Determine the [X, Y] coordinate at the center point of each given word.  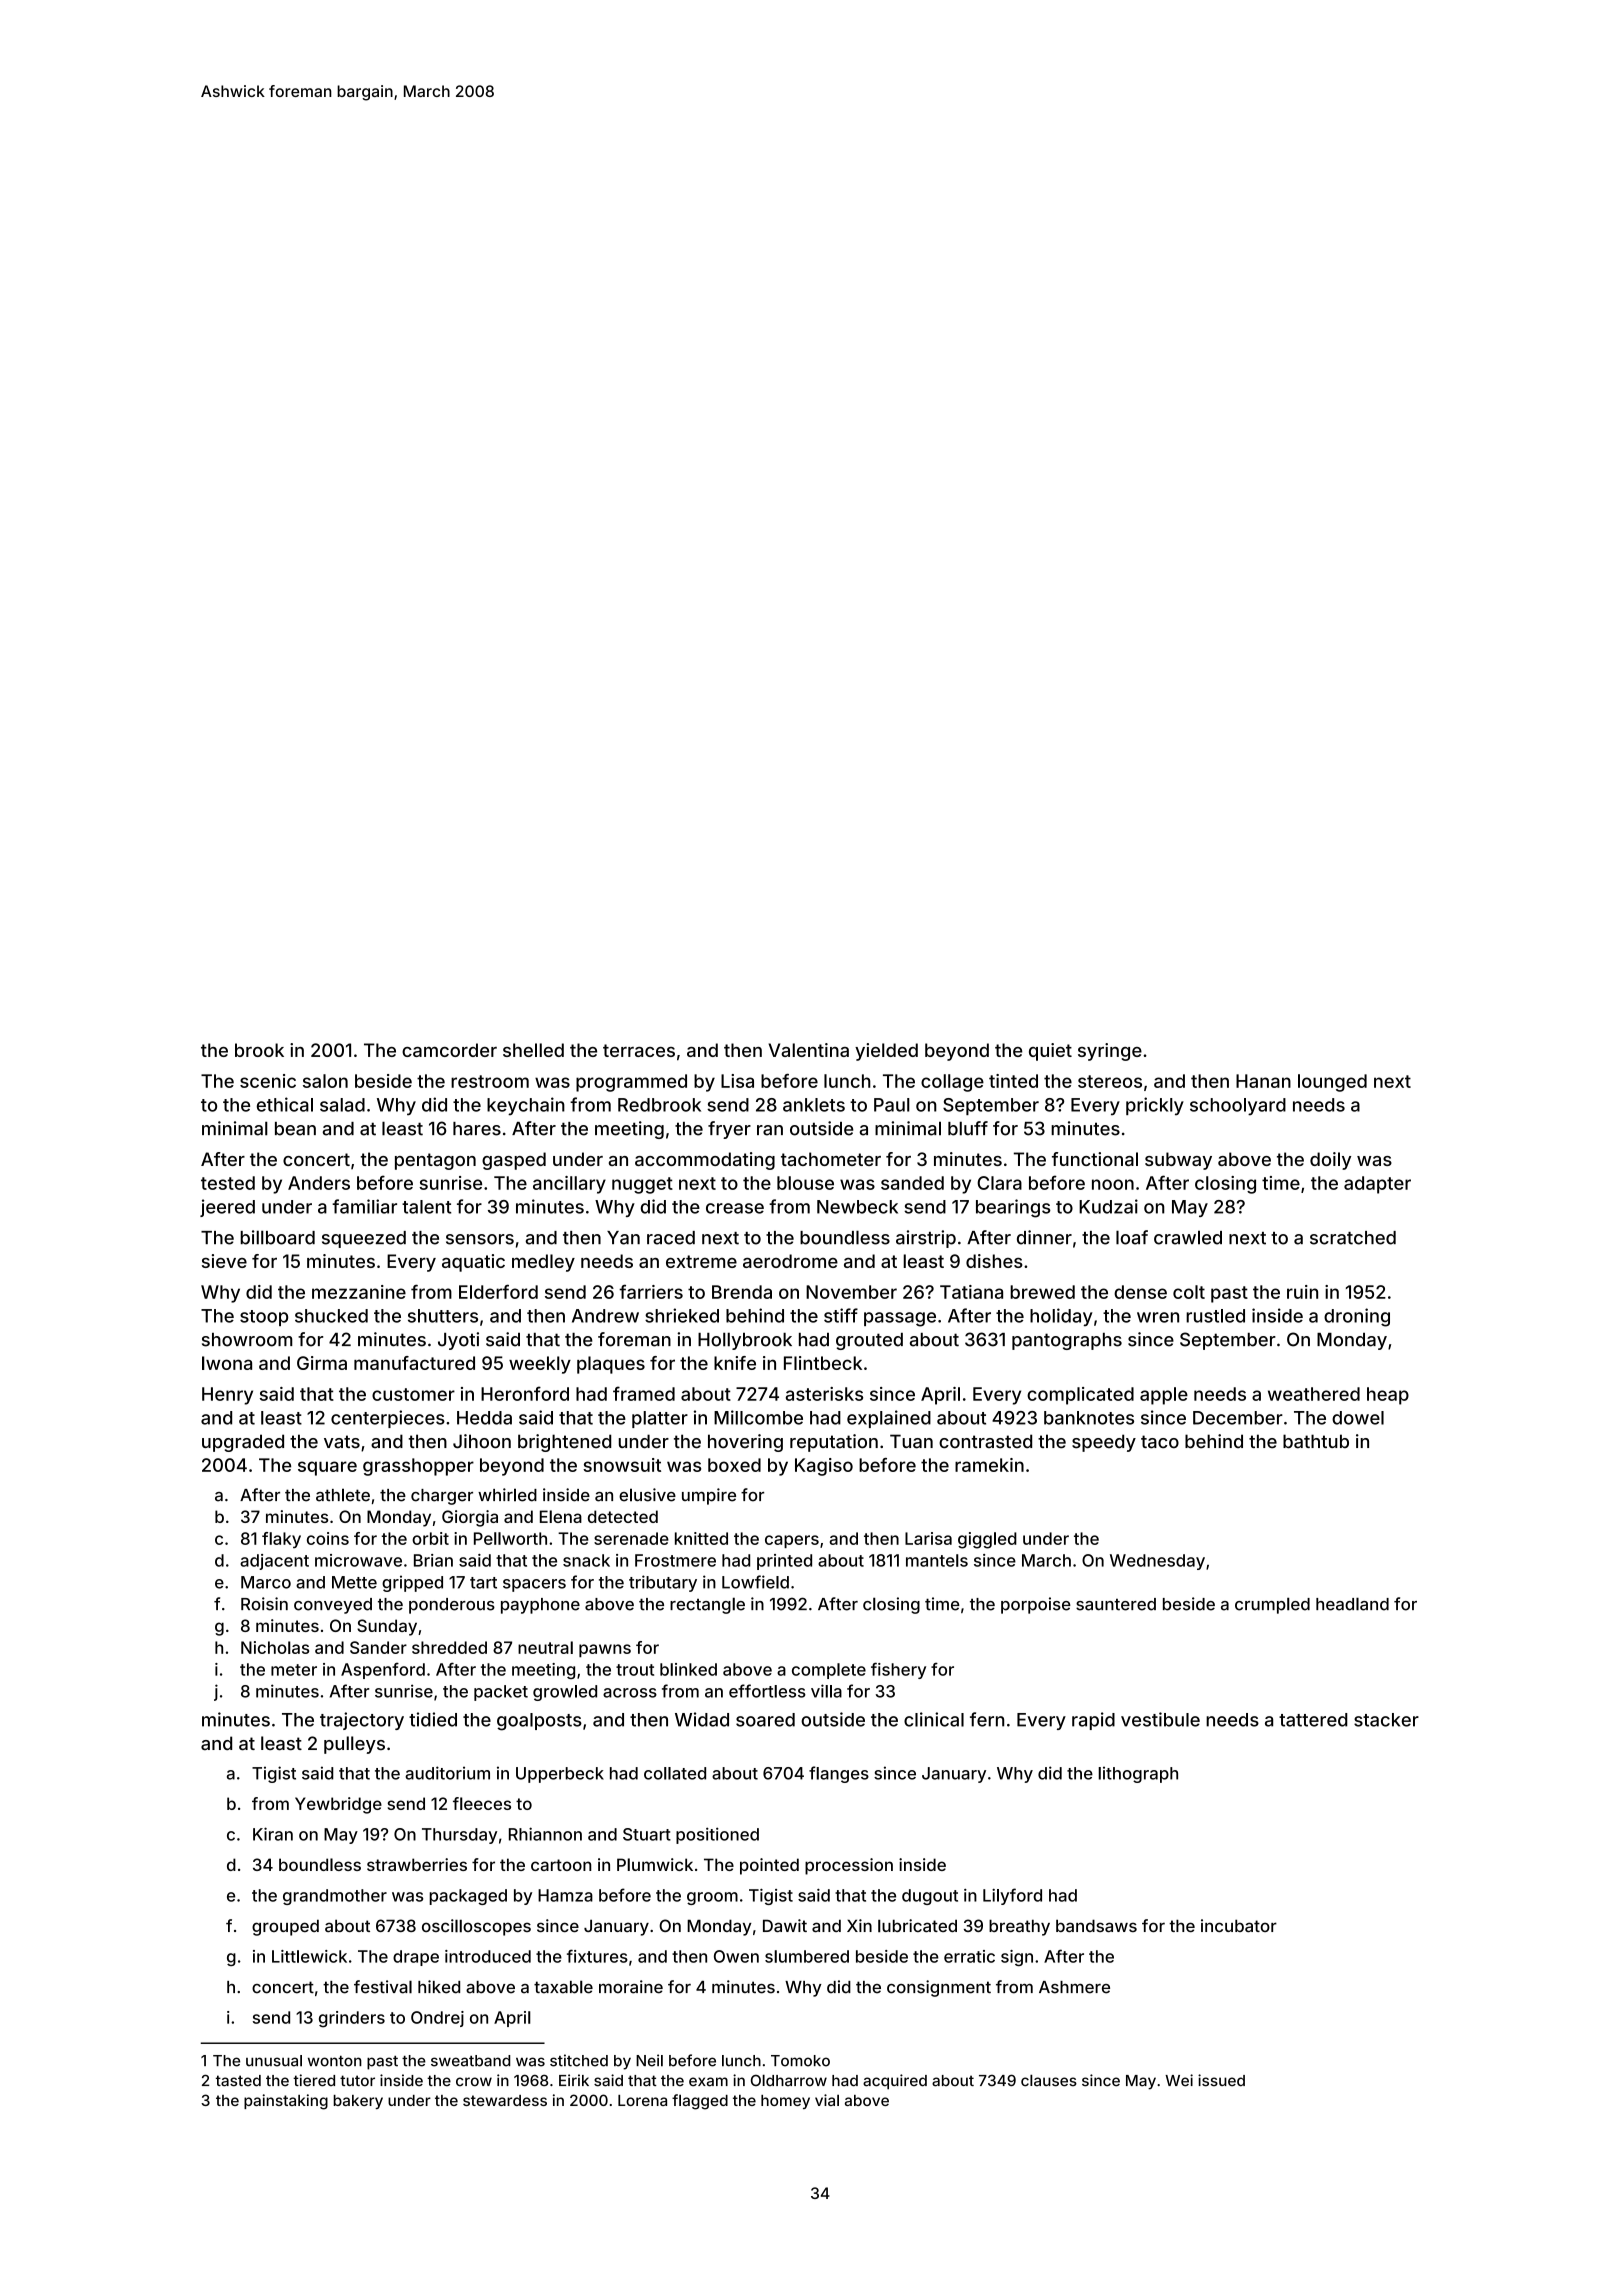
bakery [358, 2102]
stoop [264, 1318]
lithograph [1138, 1774]
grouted [869, 1341]
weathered [1314, 1394]
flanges [839, 1774]
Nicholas [275, 1647]
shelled [533, 1050]
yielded [886, 1052]
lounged [1332, 1083]
